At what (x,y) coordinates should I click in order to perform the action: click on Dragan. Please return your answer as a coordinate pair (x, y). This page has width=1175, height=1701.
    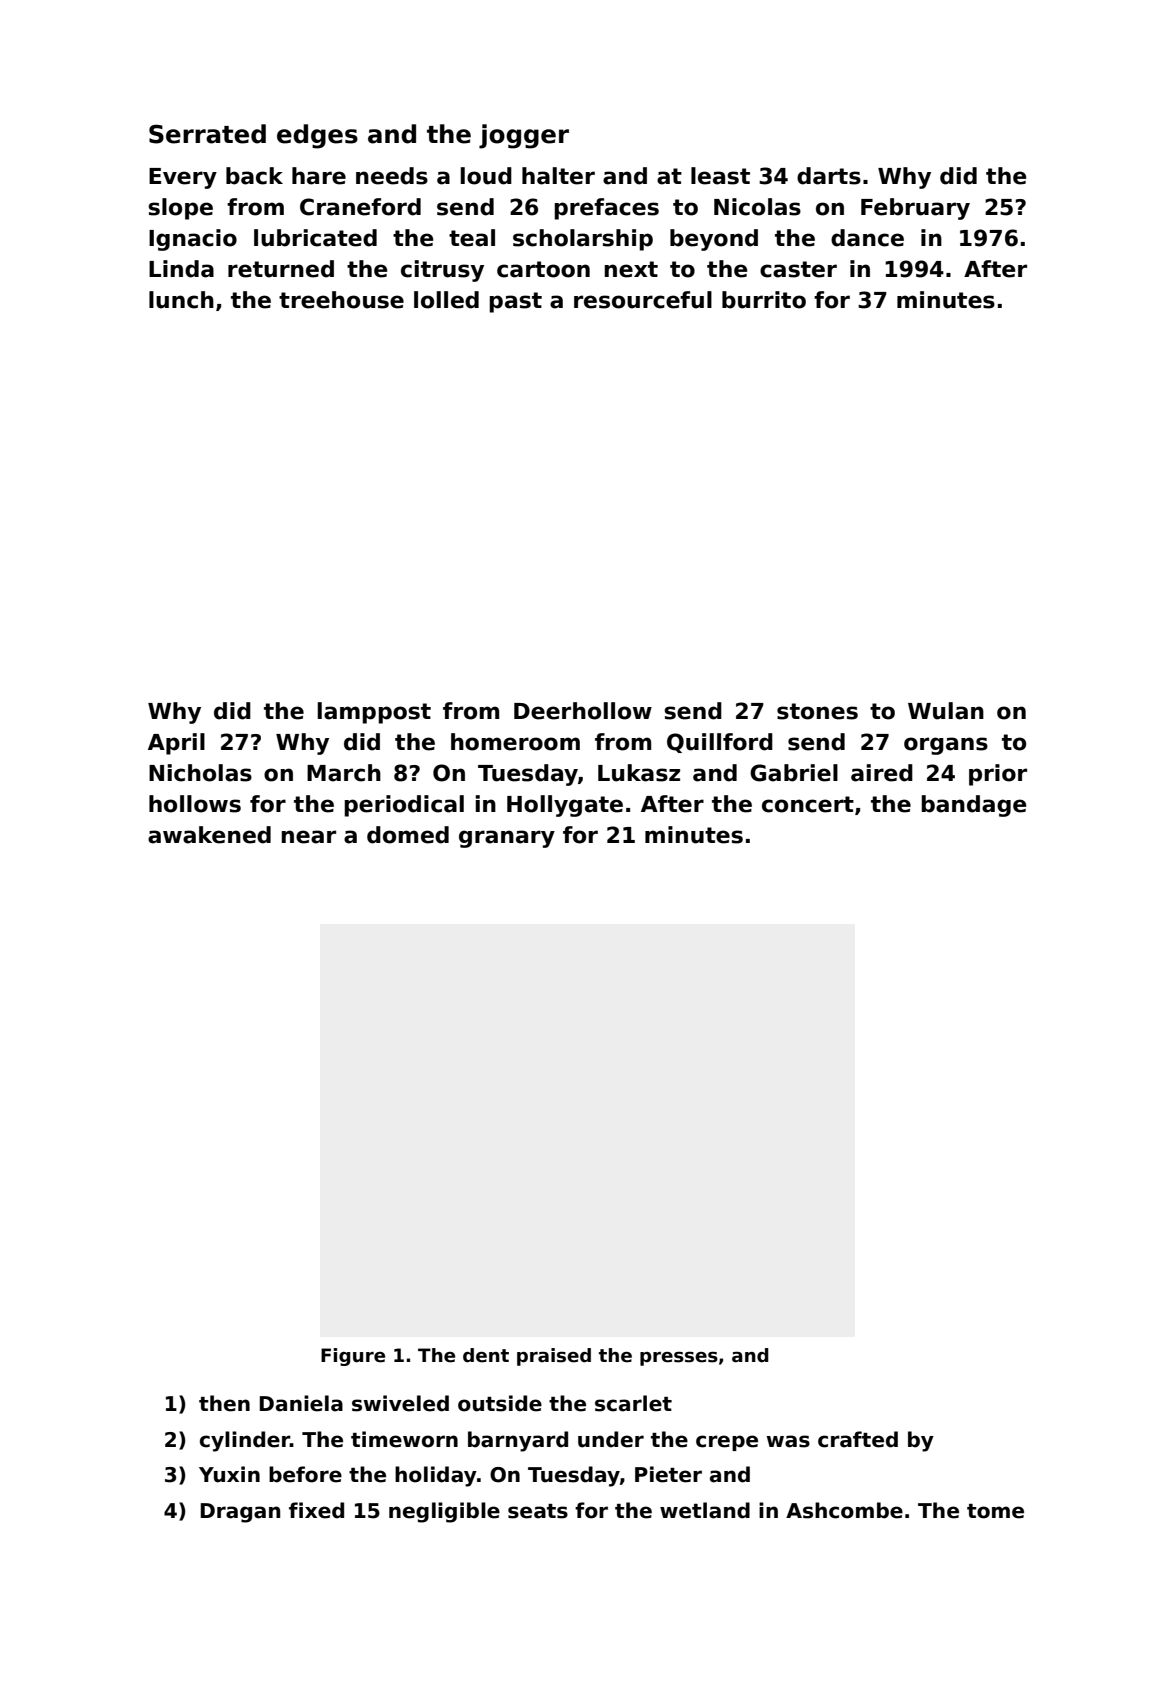
    Looking at the image, I should click on (240, 1513).
